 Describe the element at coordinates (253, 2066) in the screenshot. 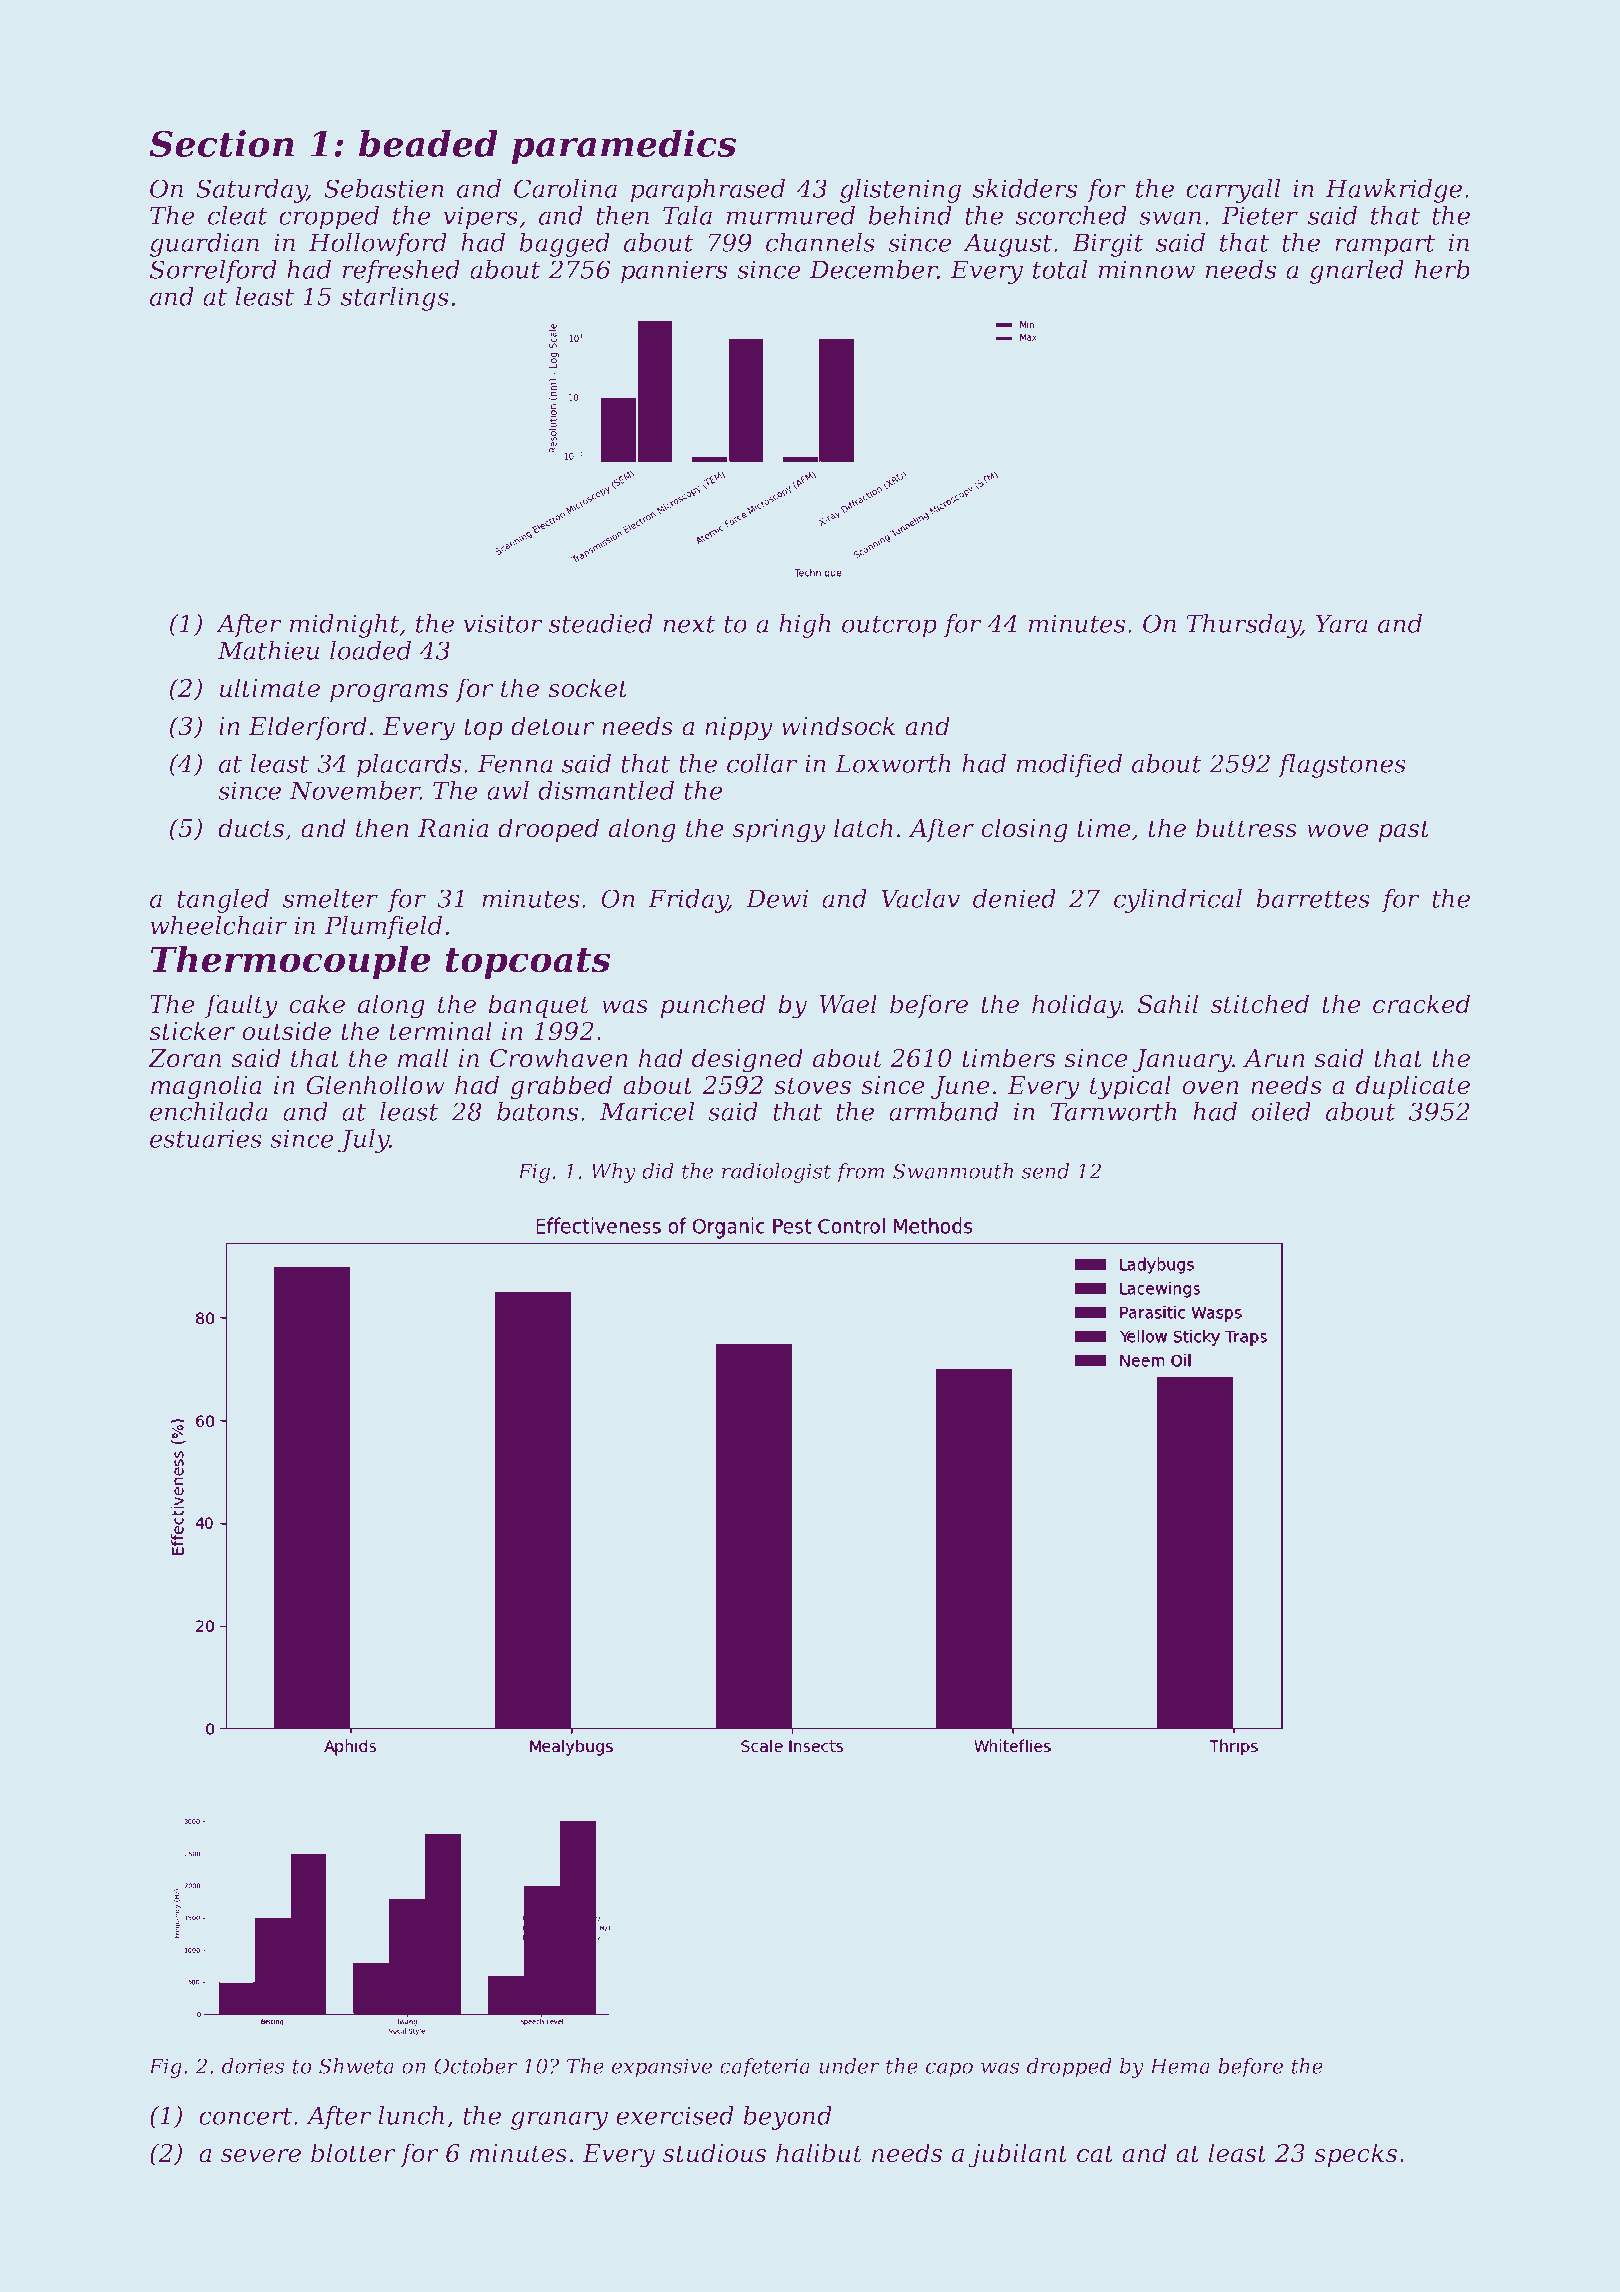

I see `dories` at that location.
